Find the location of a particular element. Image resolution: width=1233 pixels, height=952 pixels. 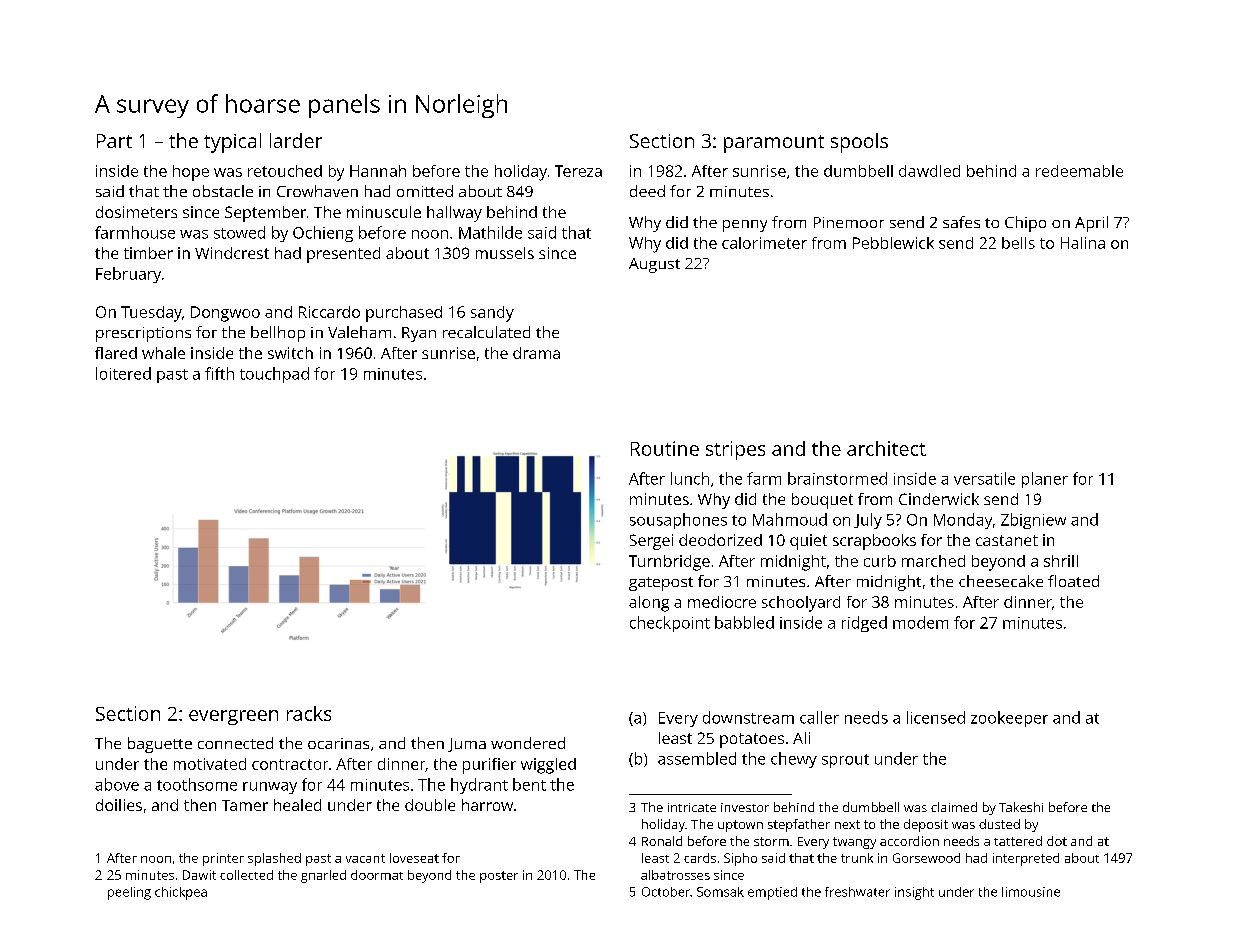

timber is located at coordinates (148, 253).
